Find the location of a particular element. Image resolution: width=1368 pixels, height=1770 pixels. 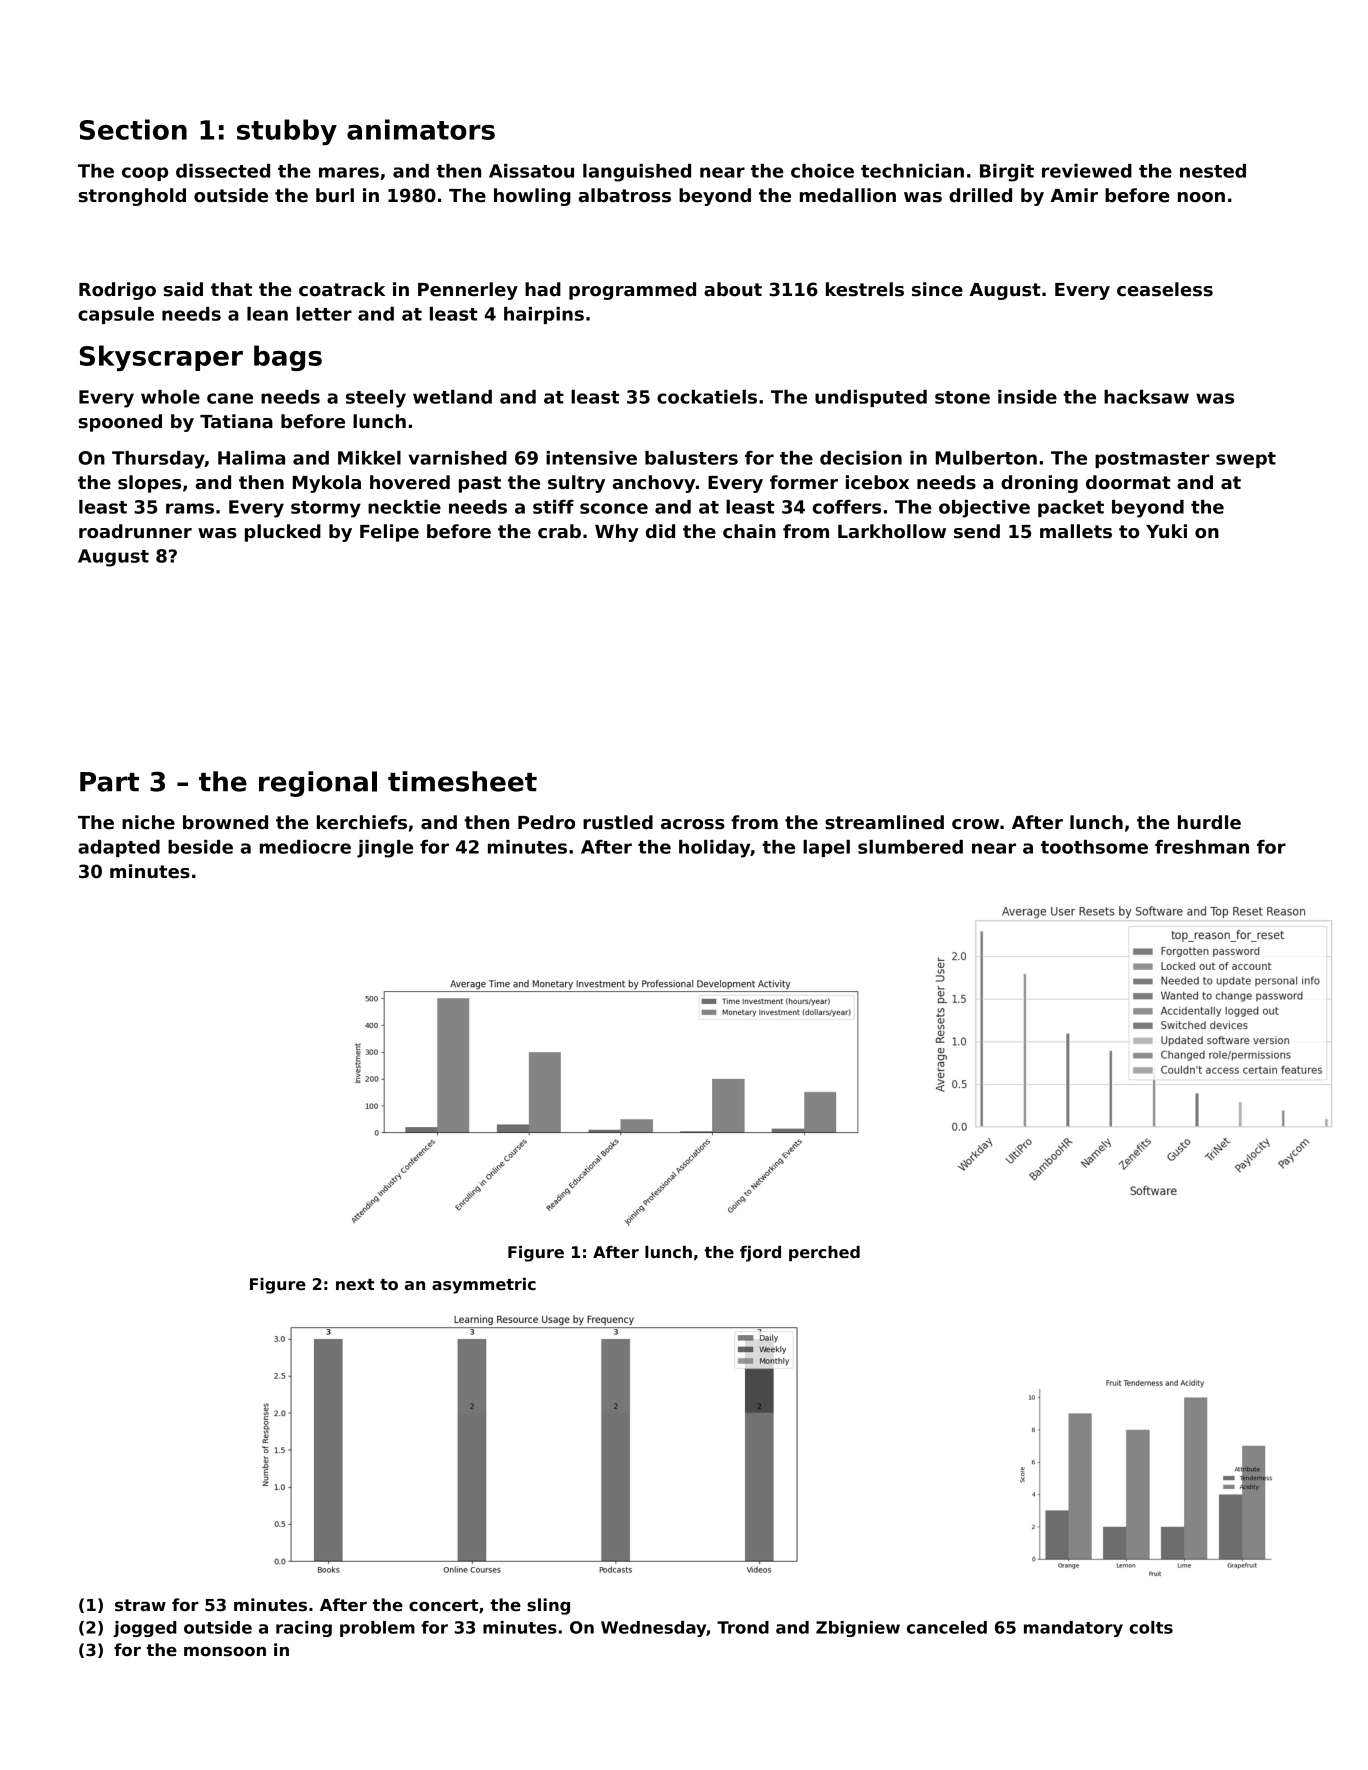

jingle is located at coordinates (385, 849).
